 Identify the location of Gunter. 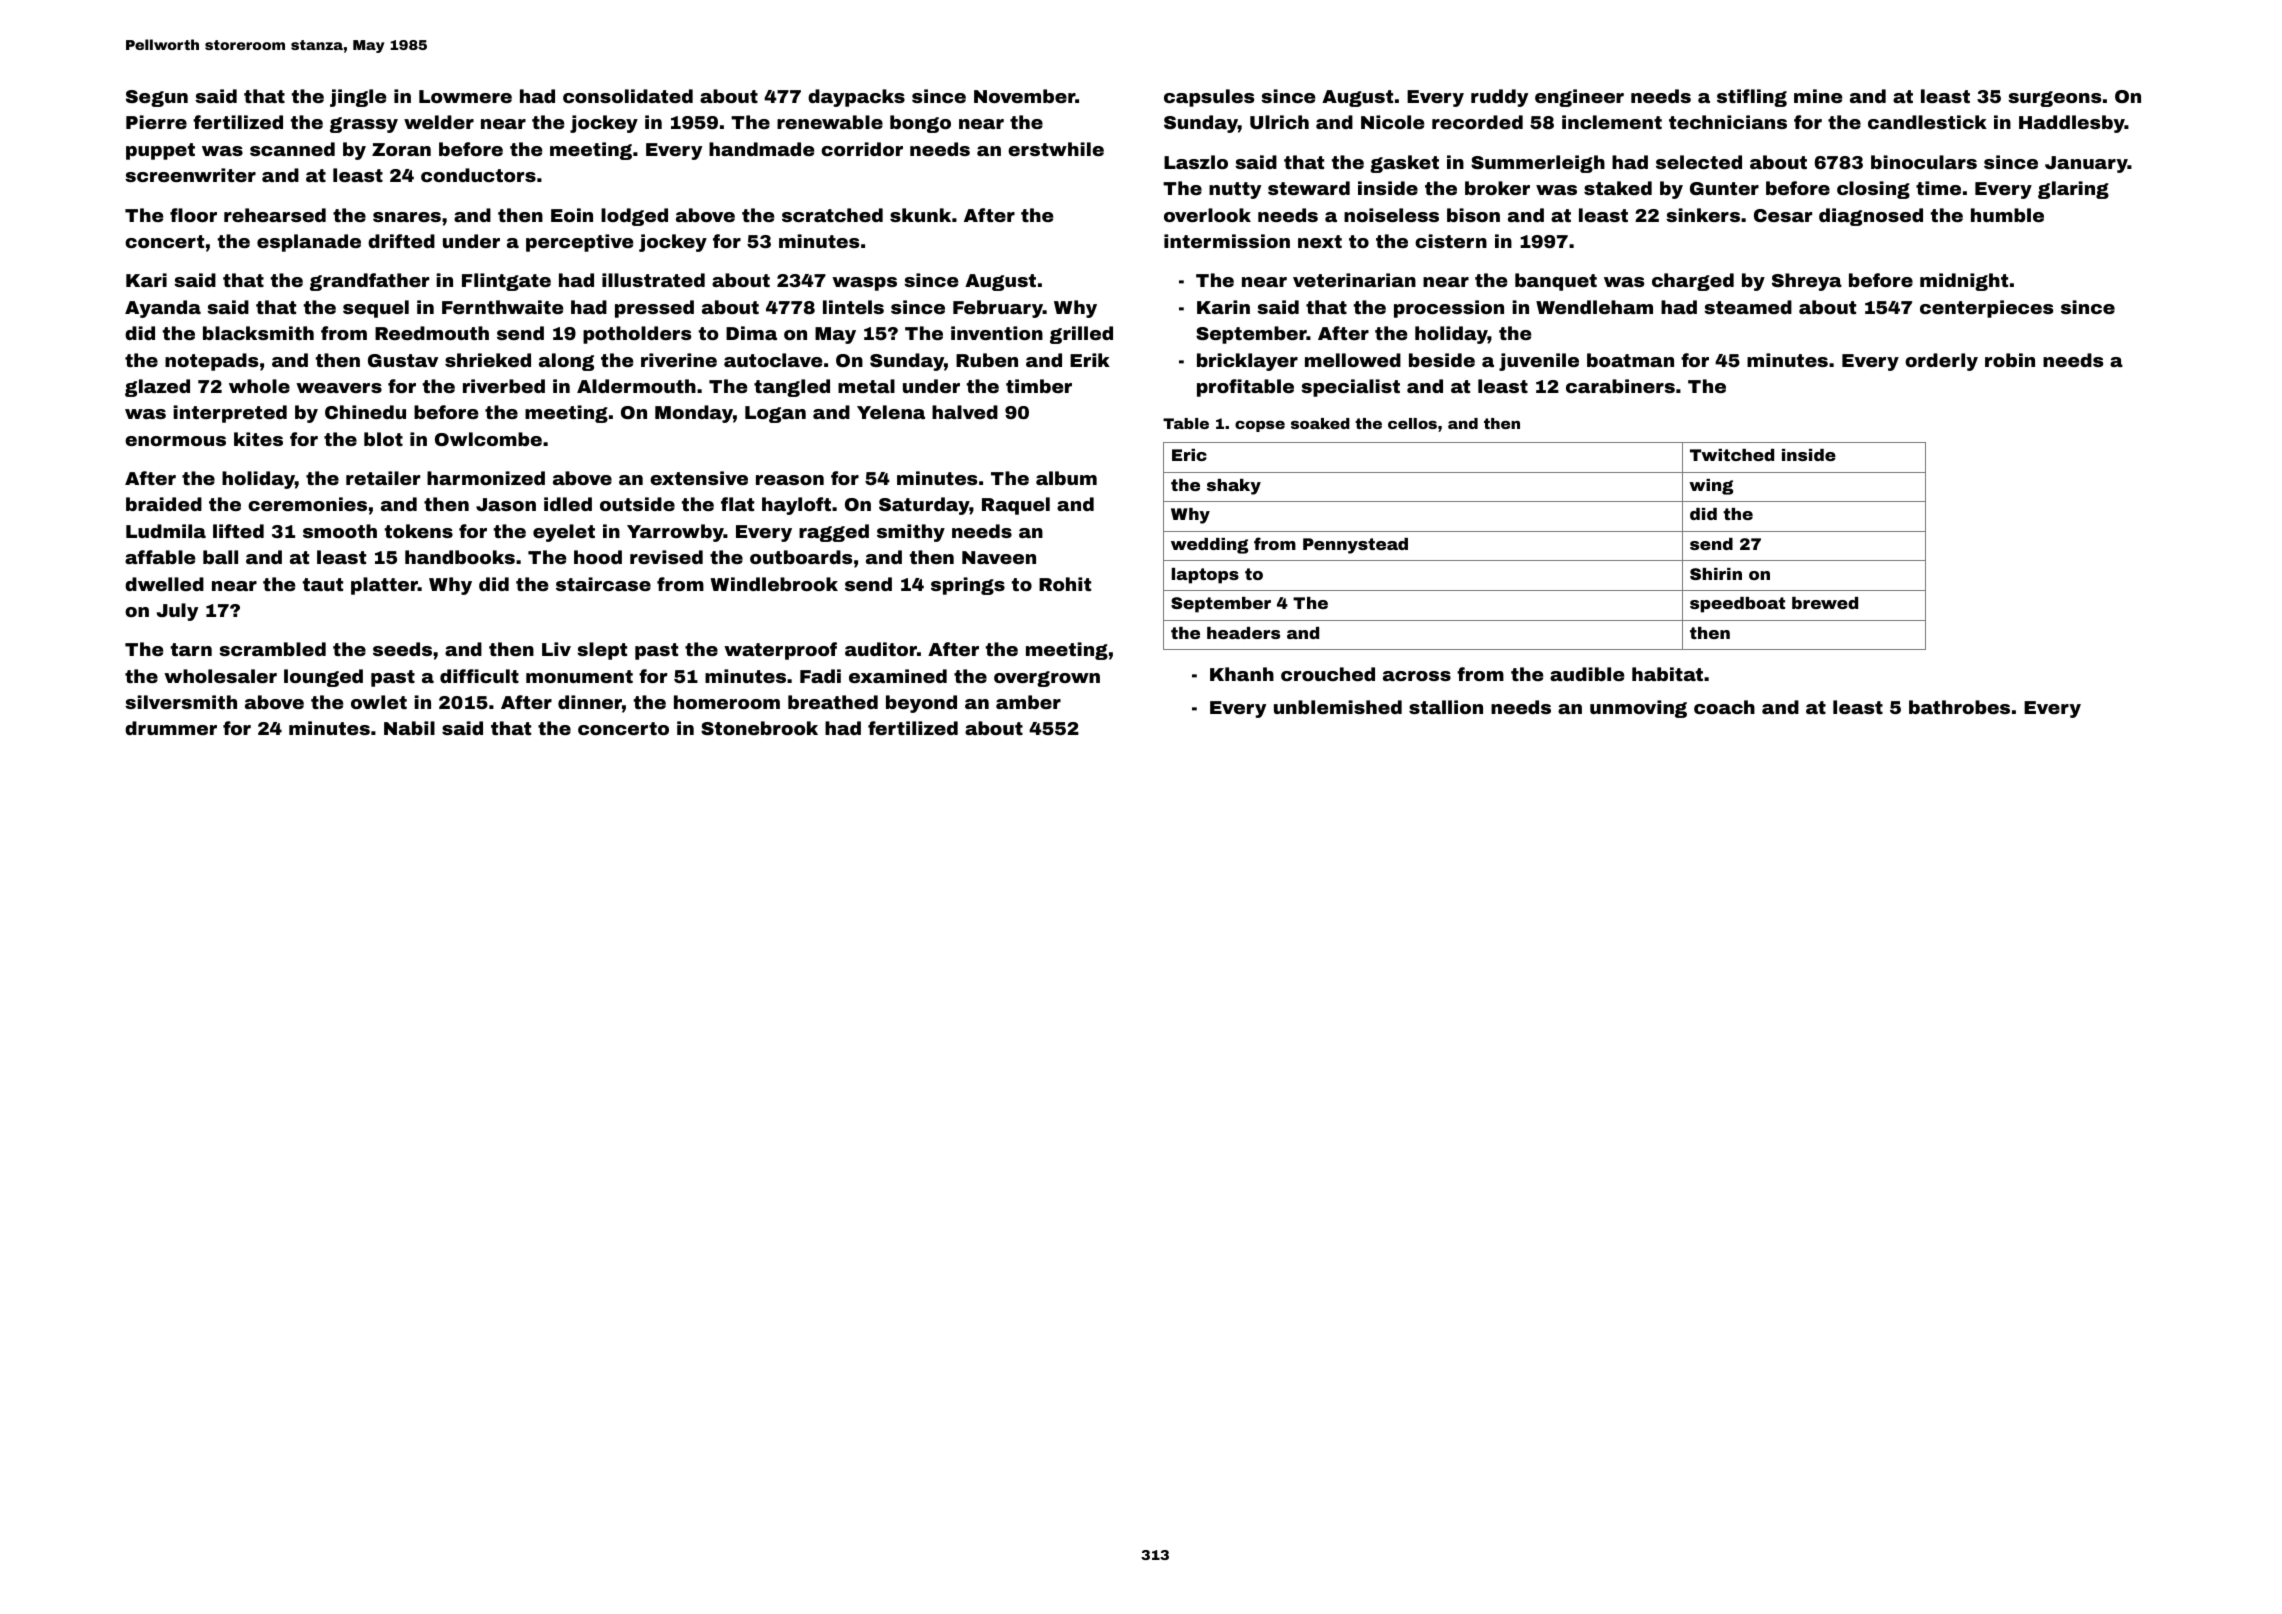
(1724, 188).
